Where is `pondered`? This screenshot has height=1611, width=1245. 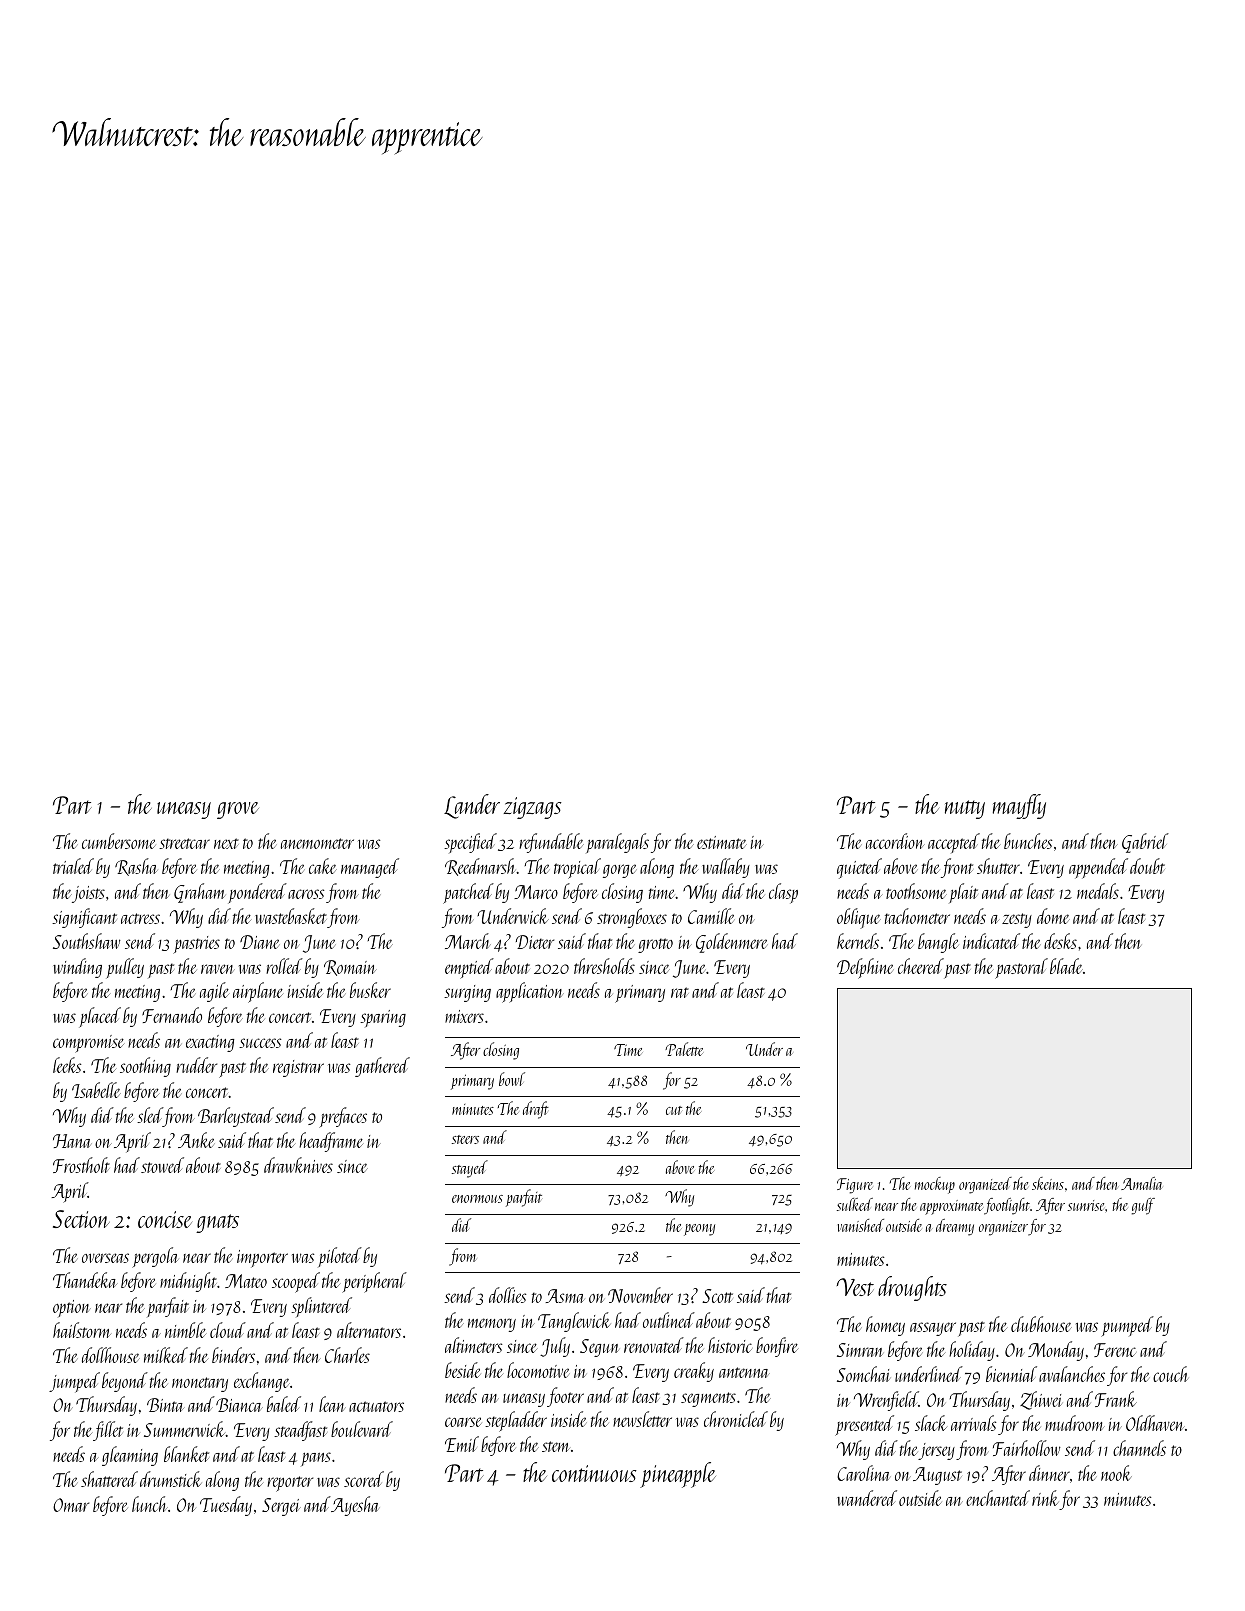
pondered is located at coordinates (257, 893).
